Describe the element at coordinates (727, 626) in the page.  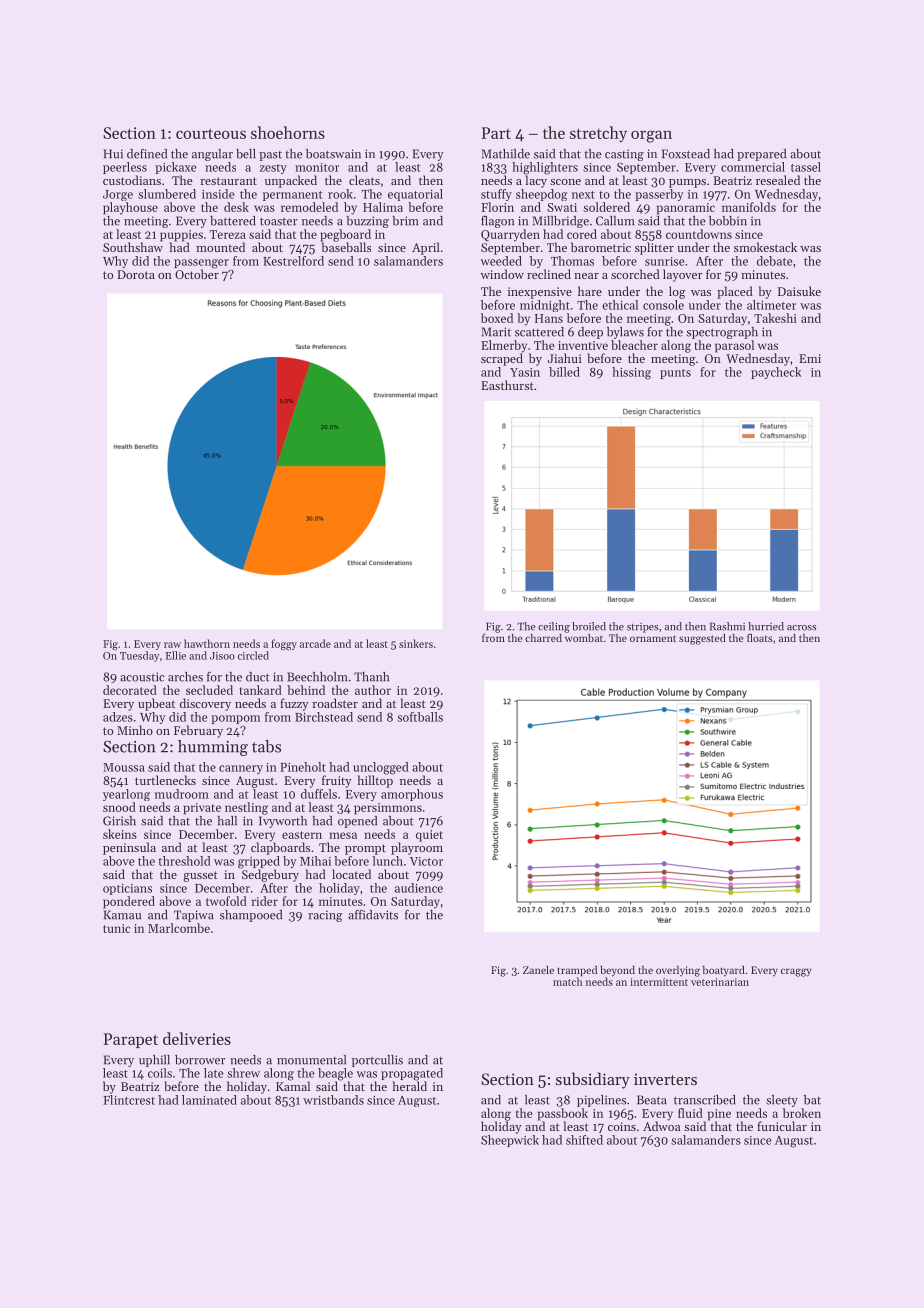
I see `Rashmi` at that location.
